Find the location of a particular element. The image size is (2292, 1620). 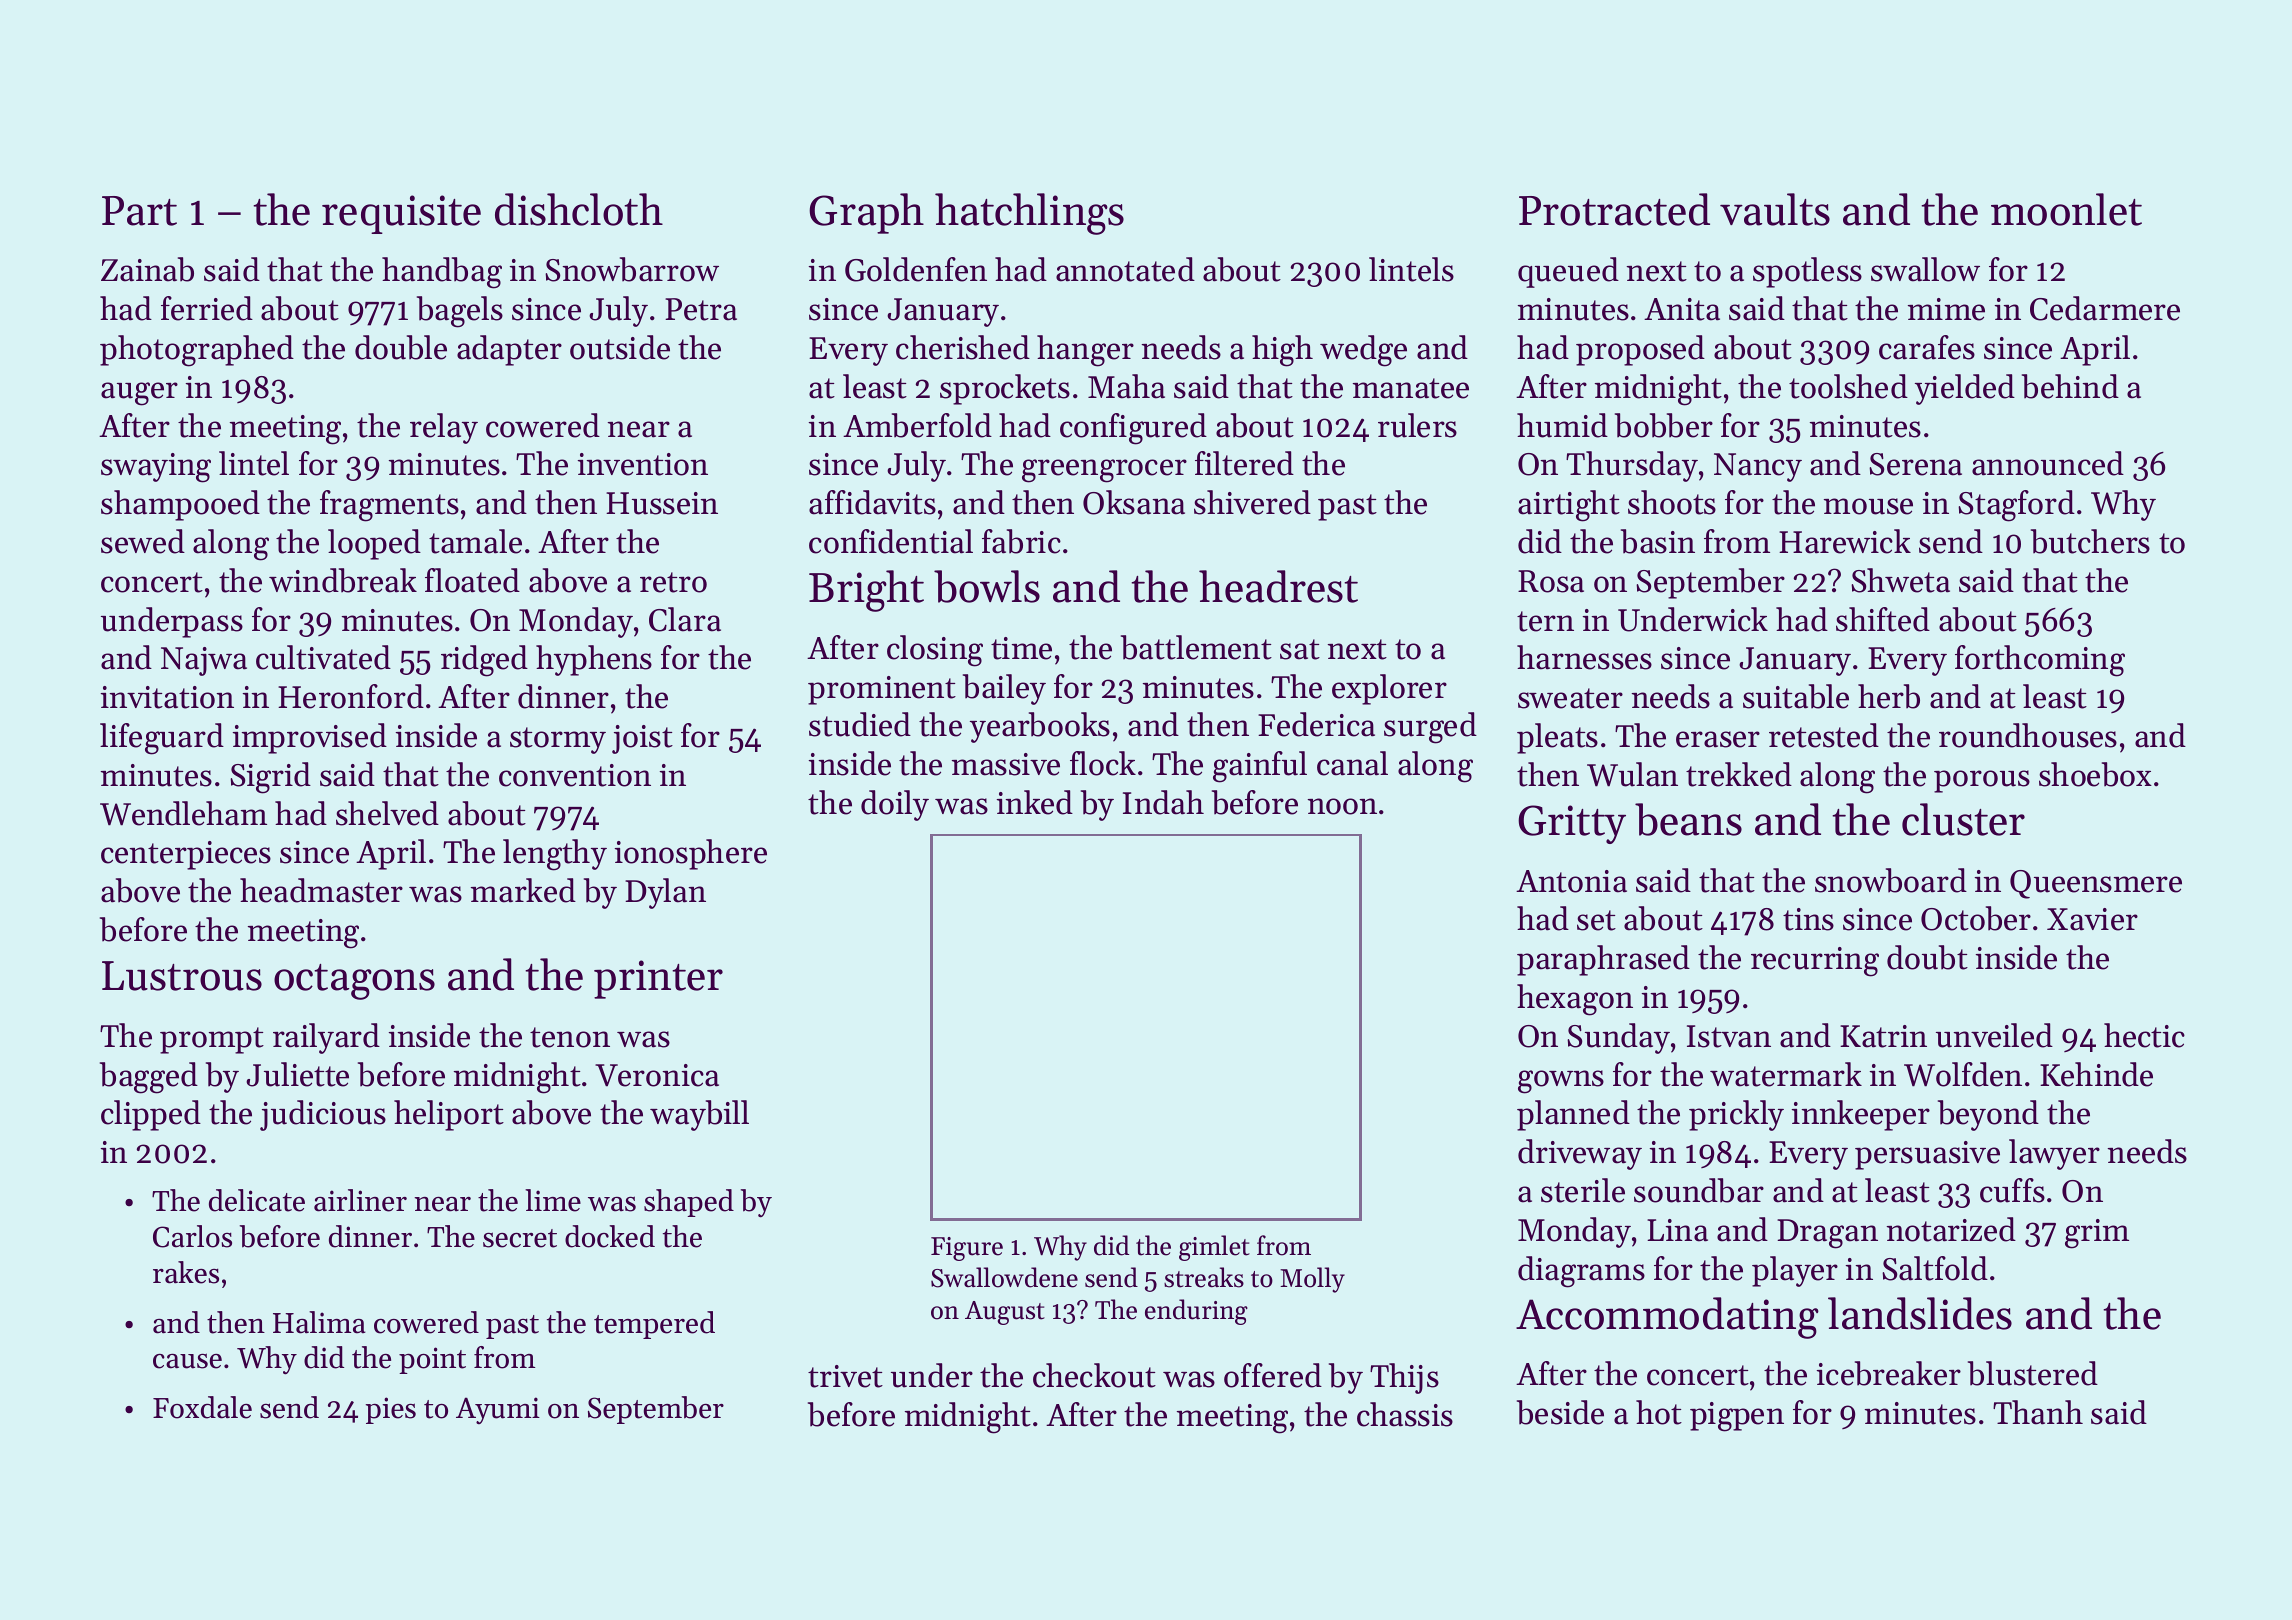

annotated is located at coordinates (1125, 269).
